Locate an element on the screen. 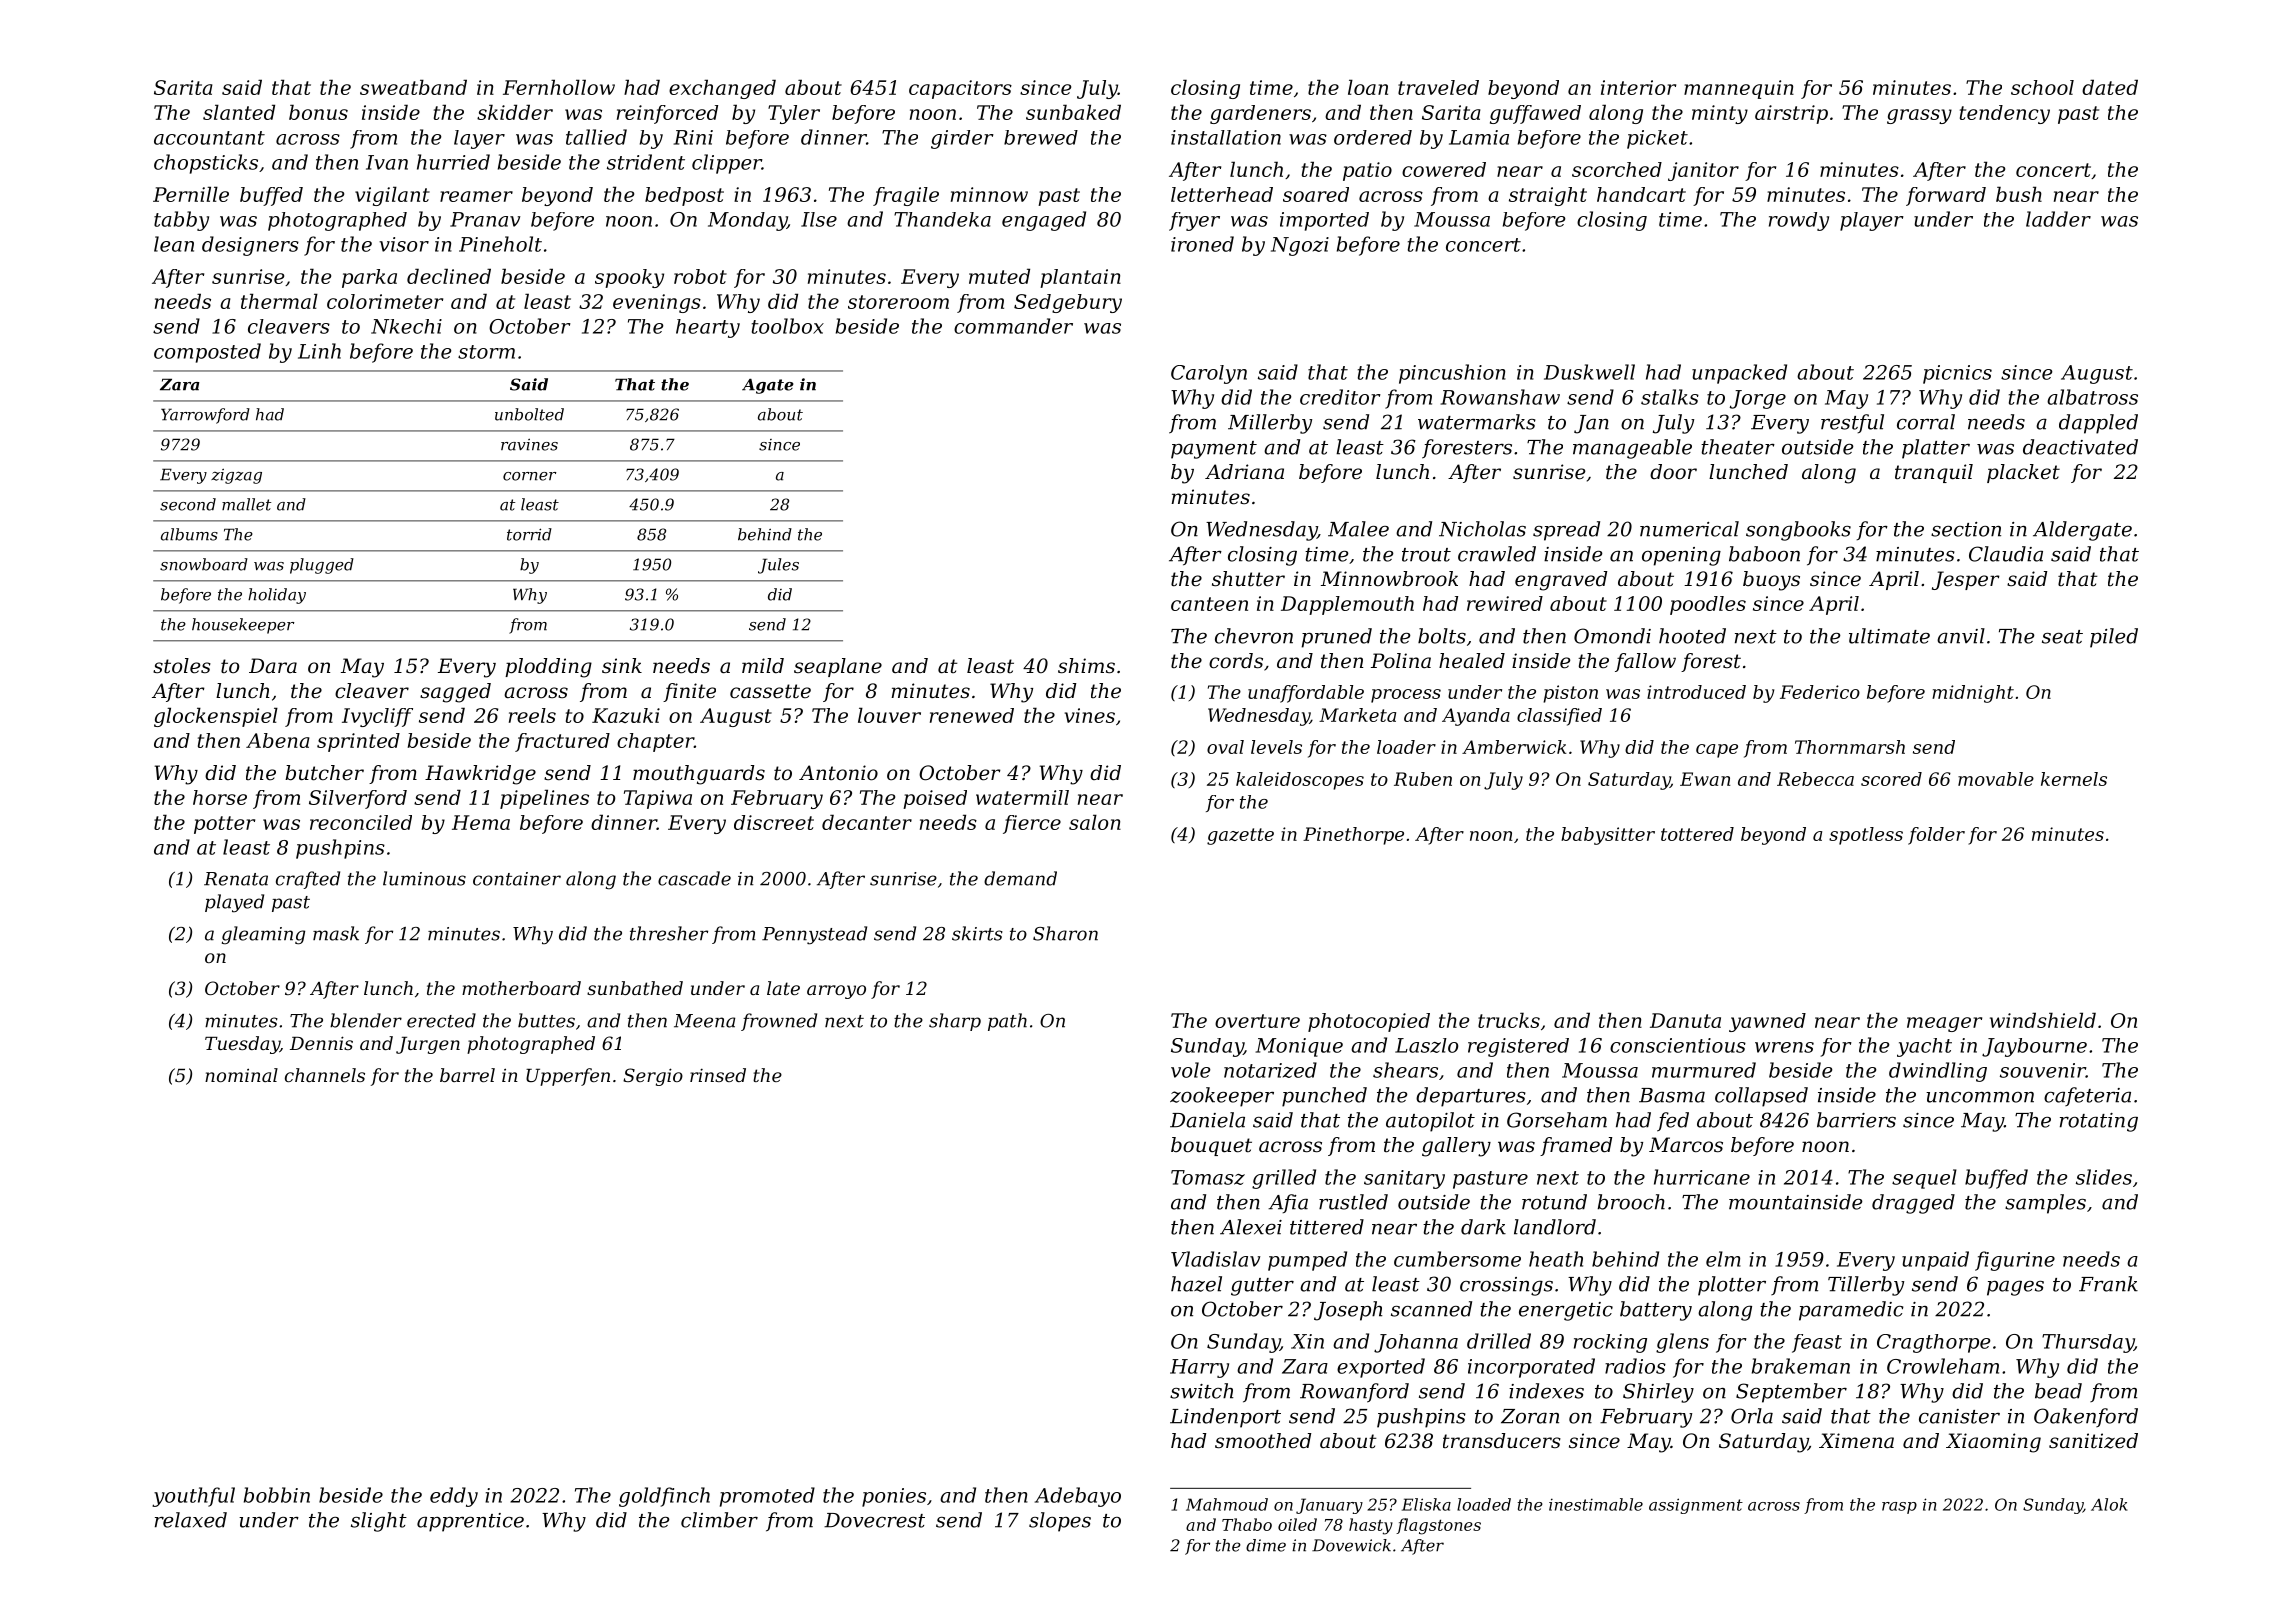 Image resolution: width=2292 pixels, height=1621 pixels. climber is located at coordinates (719, 1520).
